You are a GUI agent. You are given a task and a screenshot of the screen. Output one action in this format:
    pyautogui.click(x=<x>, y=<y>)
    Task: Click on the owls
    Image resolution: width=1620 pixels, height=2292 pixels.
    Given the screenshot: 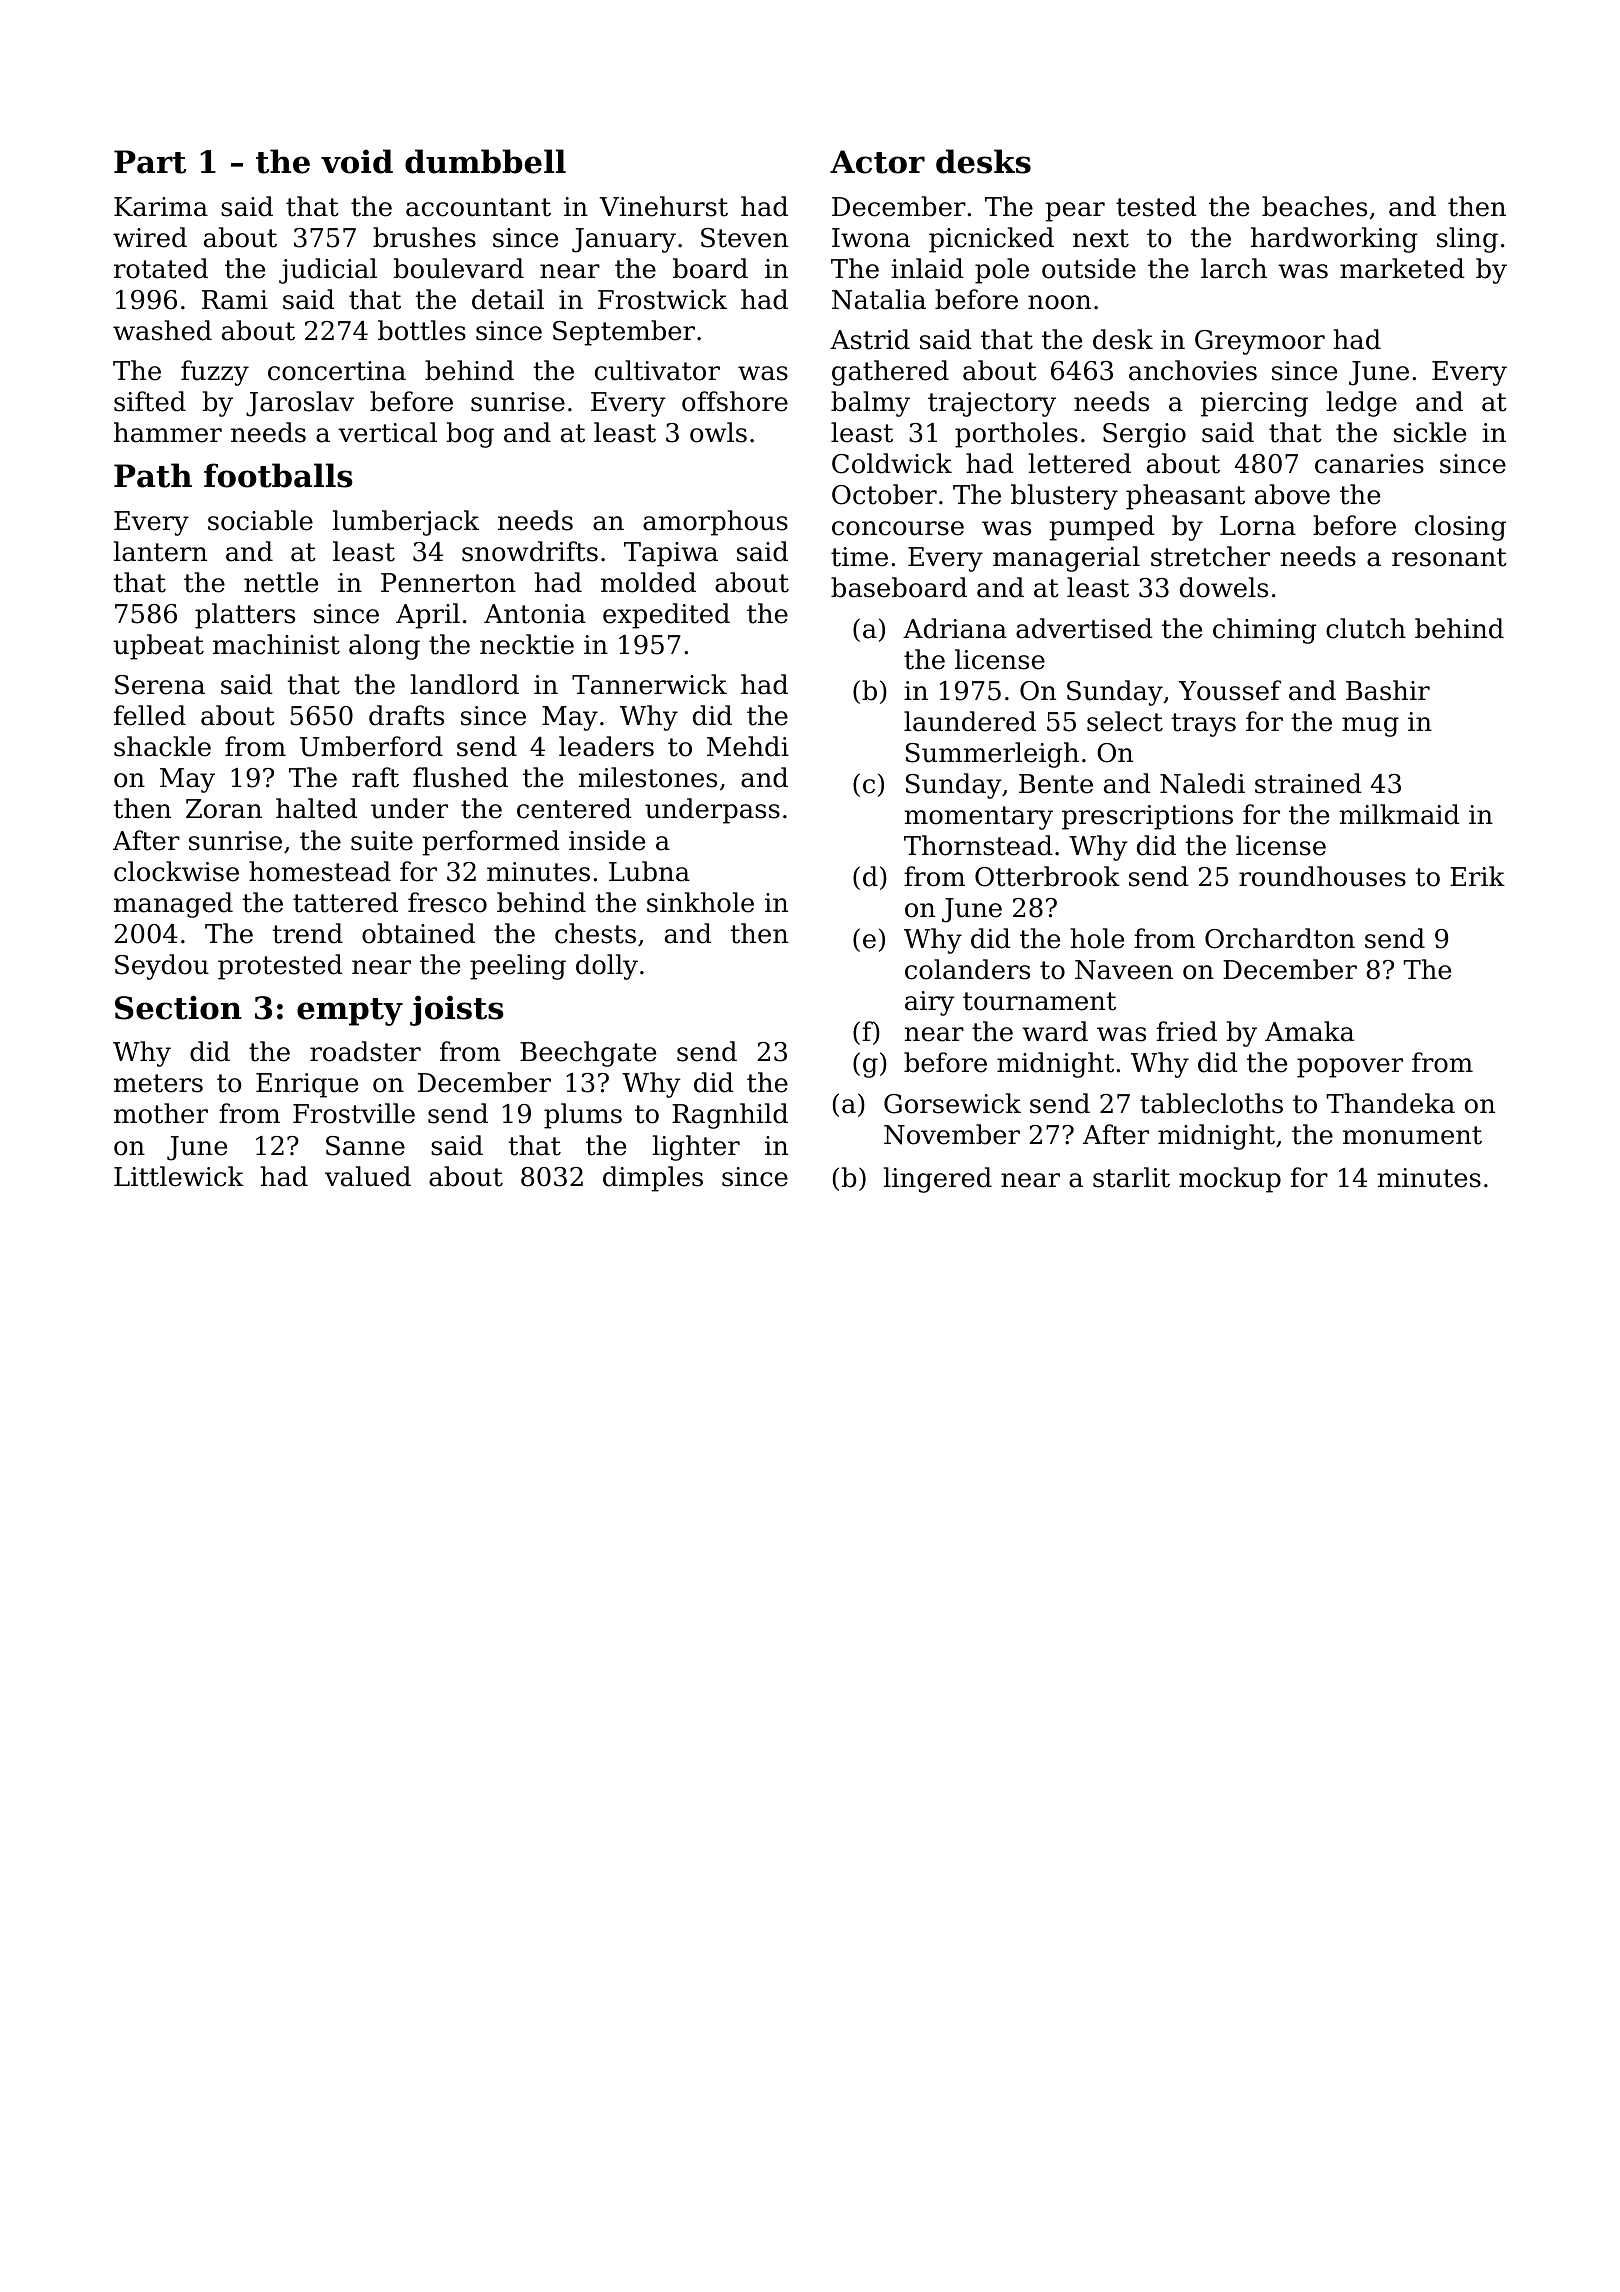 What is the action you would take?
    pyautogui.click(x=718, y=432)
